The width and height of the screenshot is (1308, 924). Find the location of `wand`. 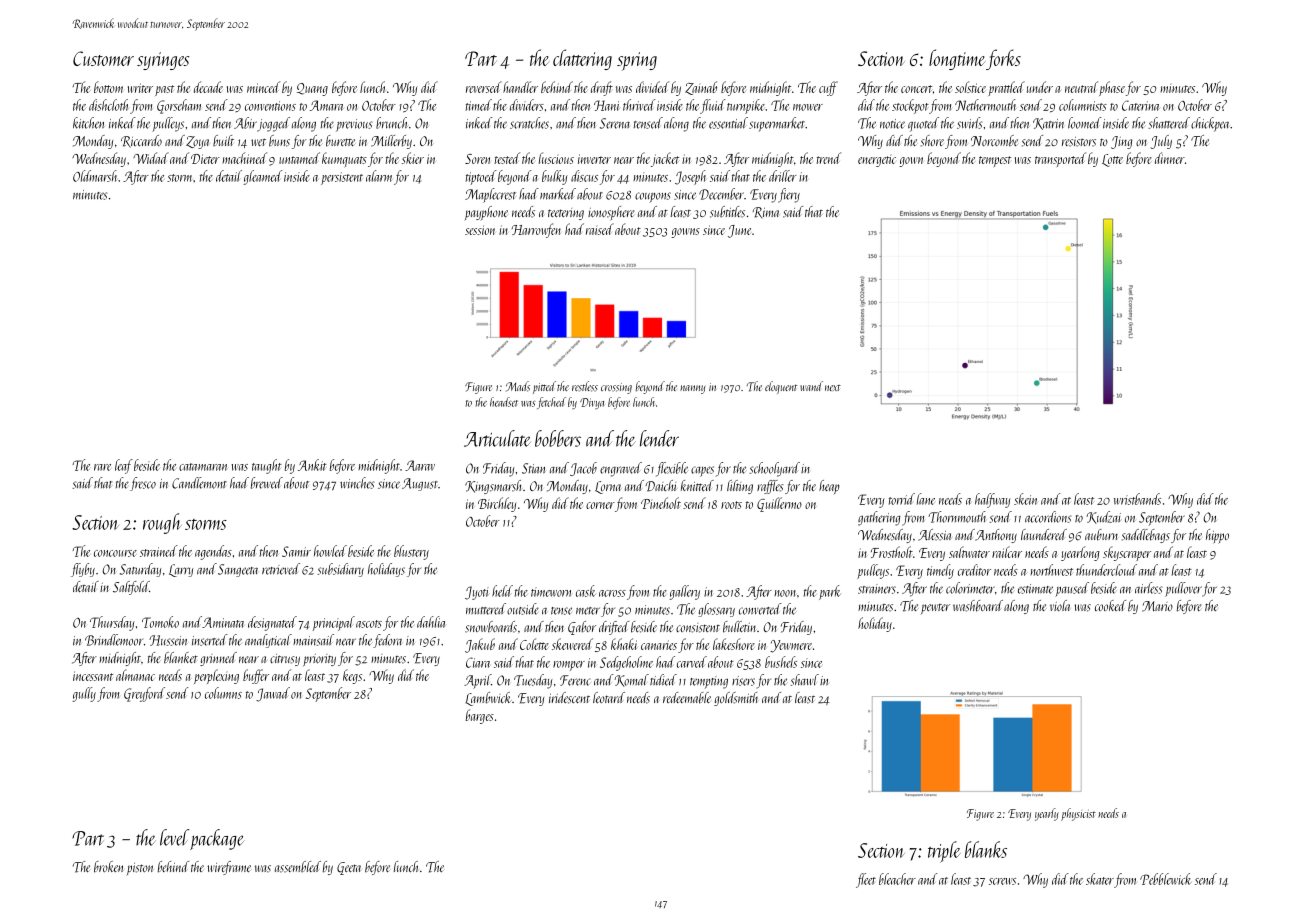

wand is located at coordinates (811, 386).
